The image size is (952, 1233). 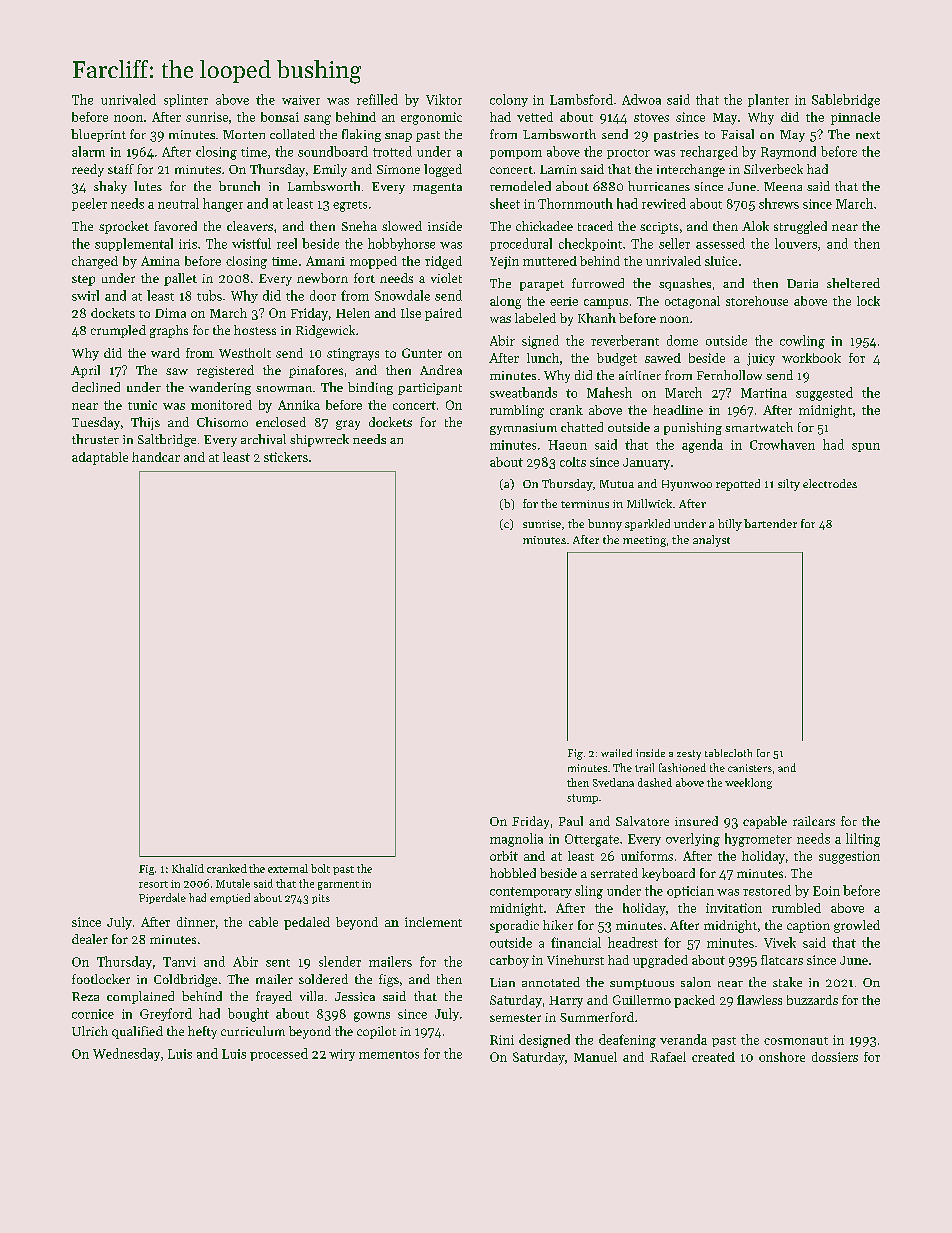 What do you see at coordinates (370, 388) in the image?
I see `binding` at bounding box center [370, 388].
